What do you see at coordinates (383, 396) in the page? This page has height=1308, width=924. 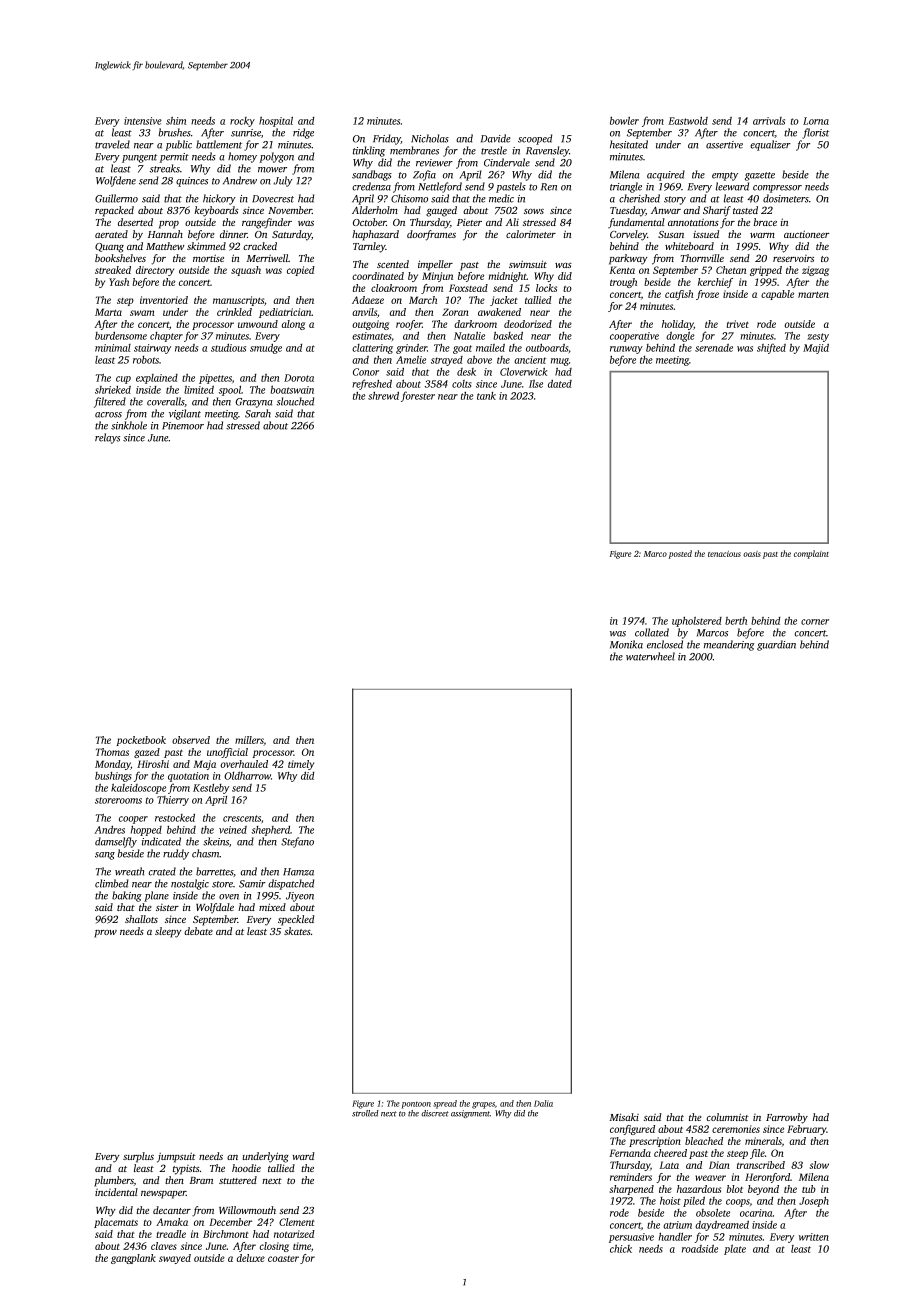 I see `shrewd` at bounding box center [383, 396].
